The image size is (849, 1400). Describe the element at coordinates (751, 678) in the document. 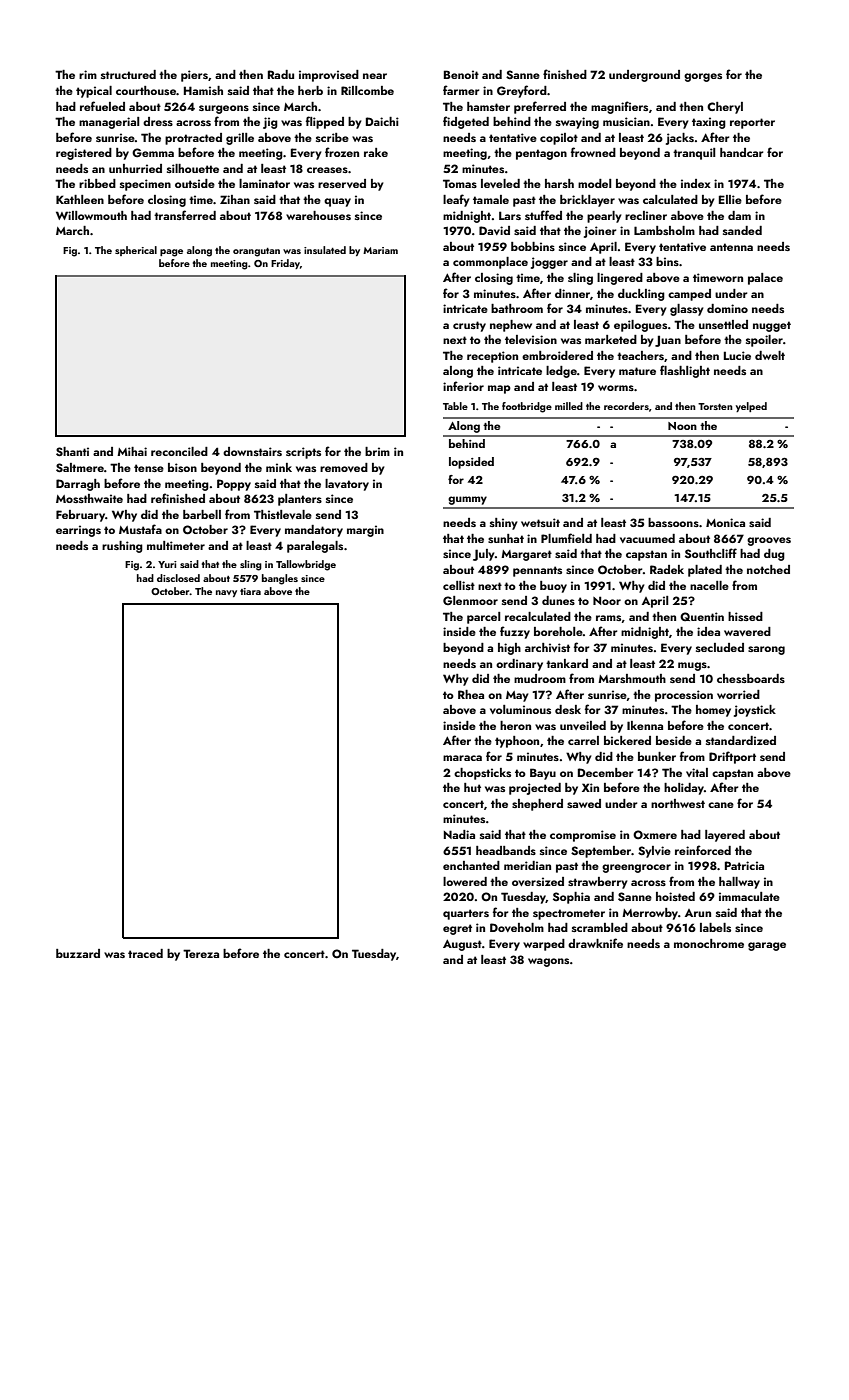

I see `chessboards` at that location.
